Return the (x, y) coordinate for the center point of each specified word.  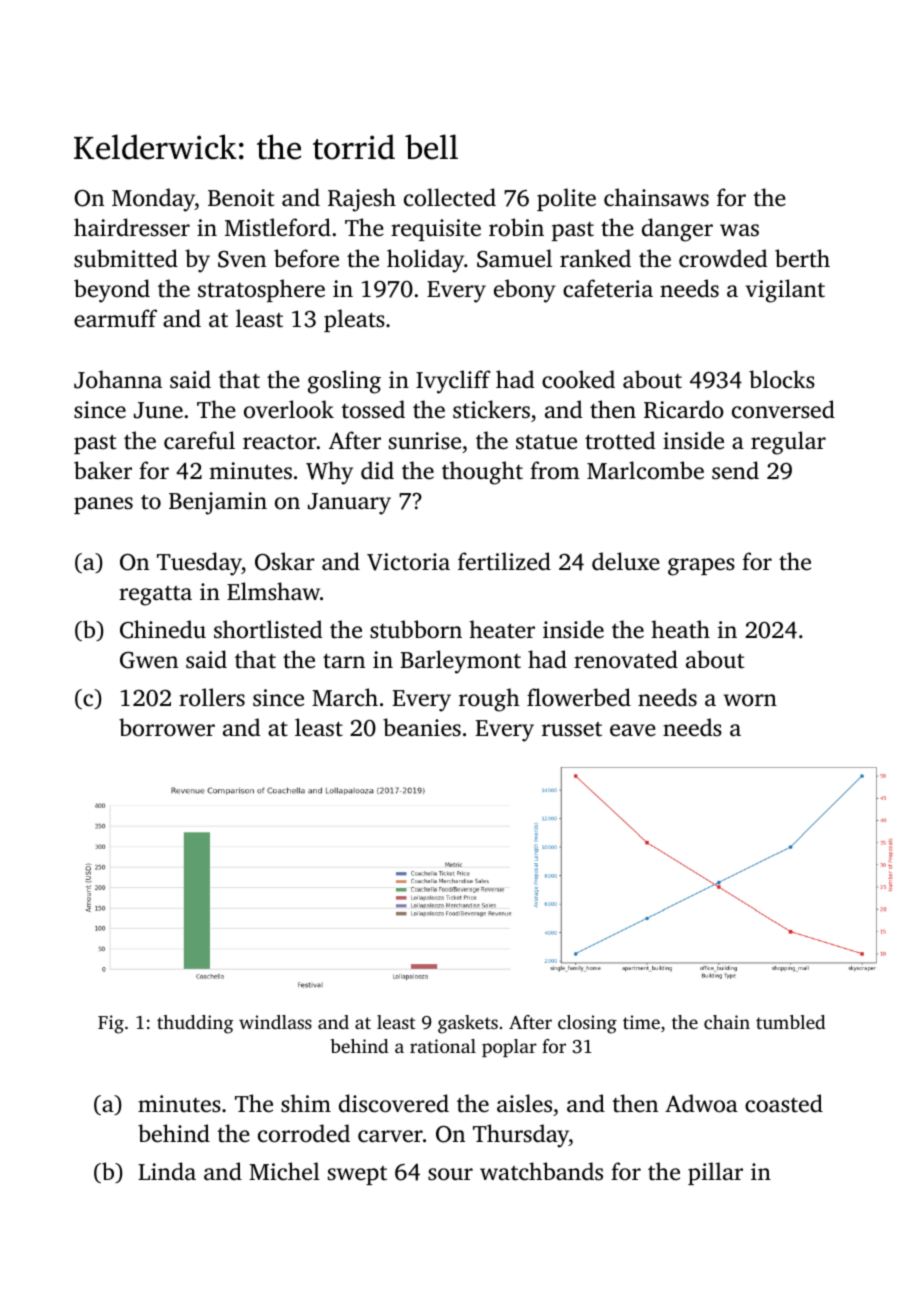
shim (306, 1103)
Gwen (149, 660)
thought (482, 473)
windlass (275, 1022)
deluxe (626, 561)
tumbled (790, 1022)
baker (103, 470)
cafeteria (608, 288)
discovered (394, 1103)
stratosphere (261, 290)
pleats (354, 320)
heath (681, 629)
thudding (195, 1024)
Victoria (408, 562)
